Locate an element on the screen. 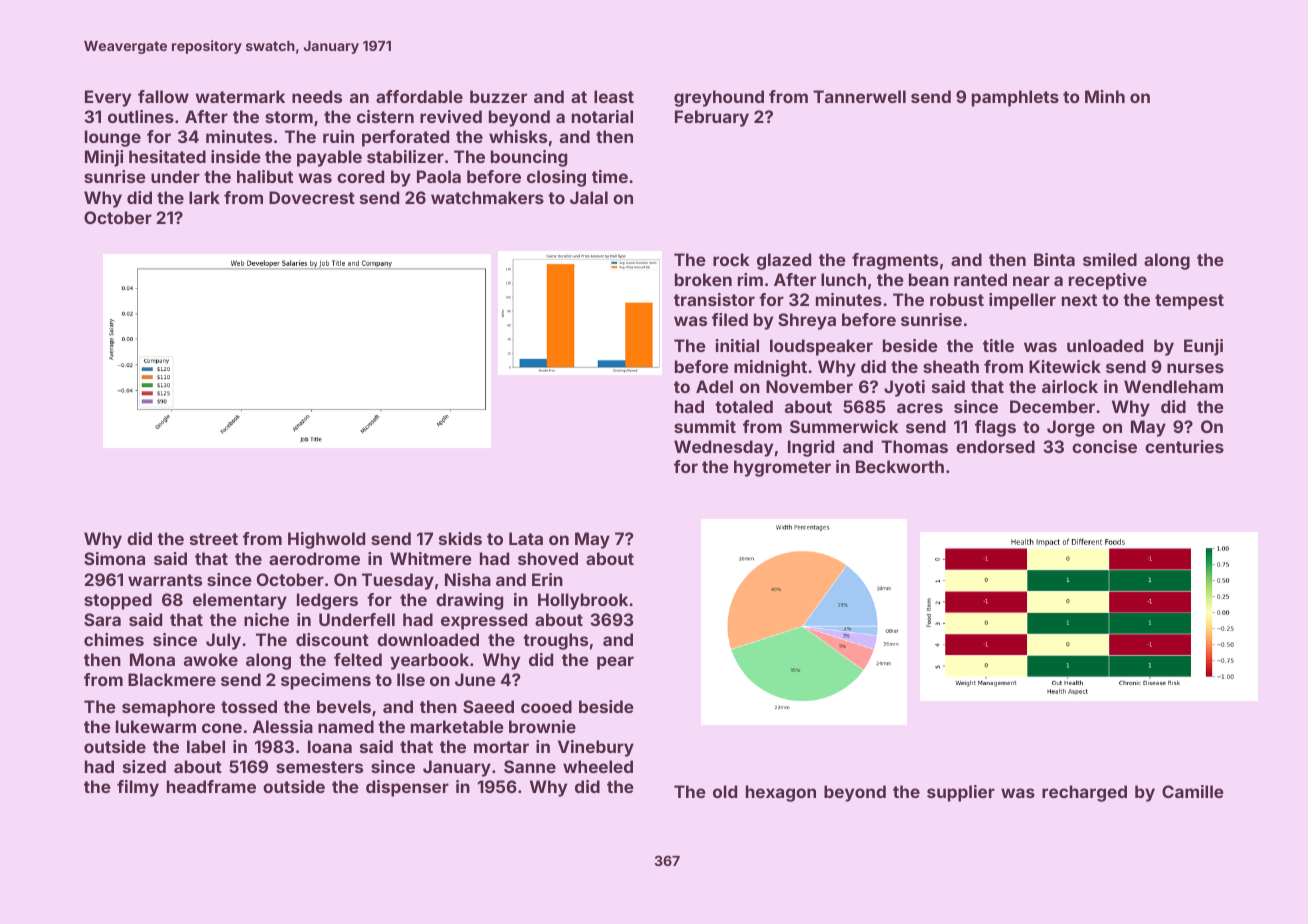  dispenser is located at coordinates (407, 788).
